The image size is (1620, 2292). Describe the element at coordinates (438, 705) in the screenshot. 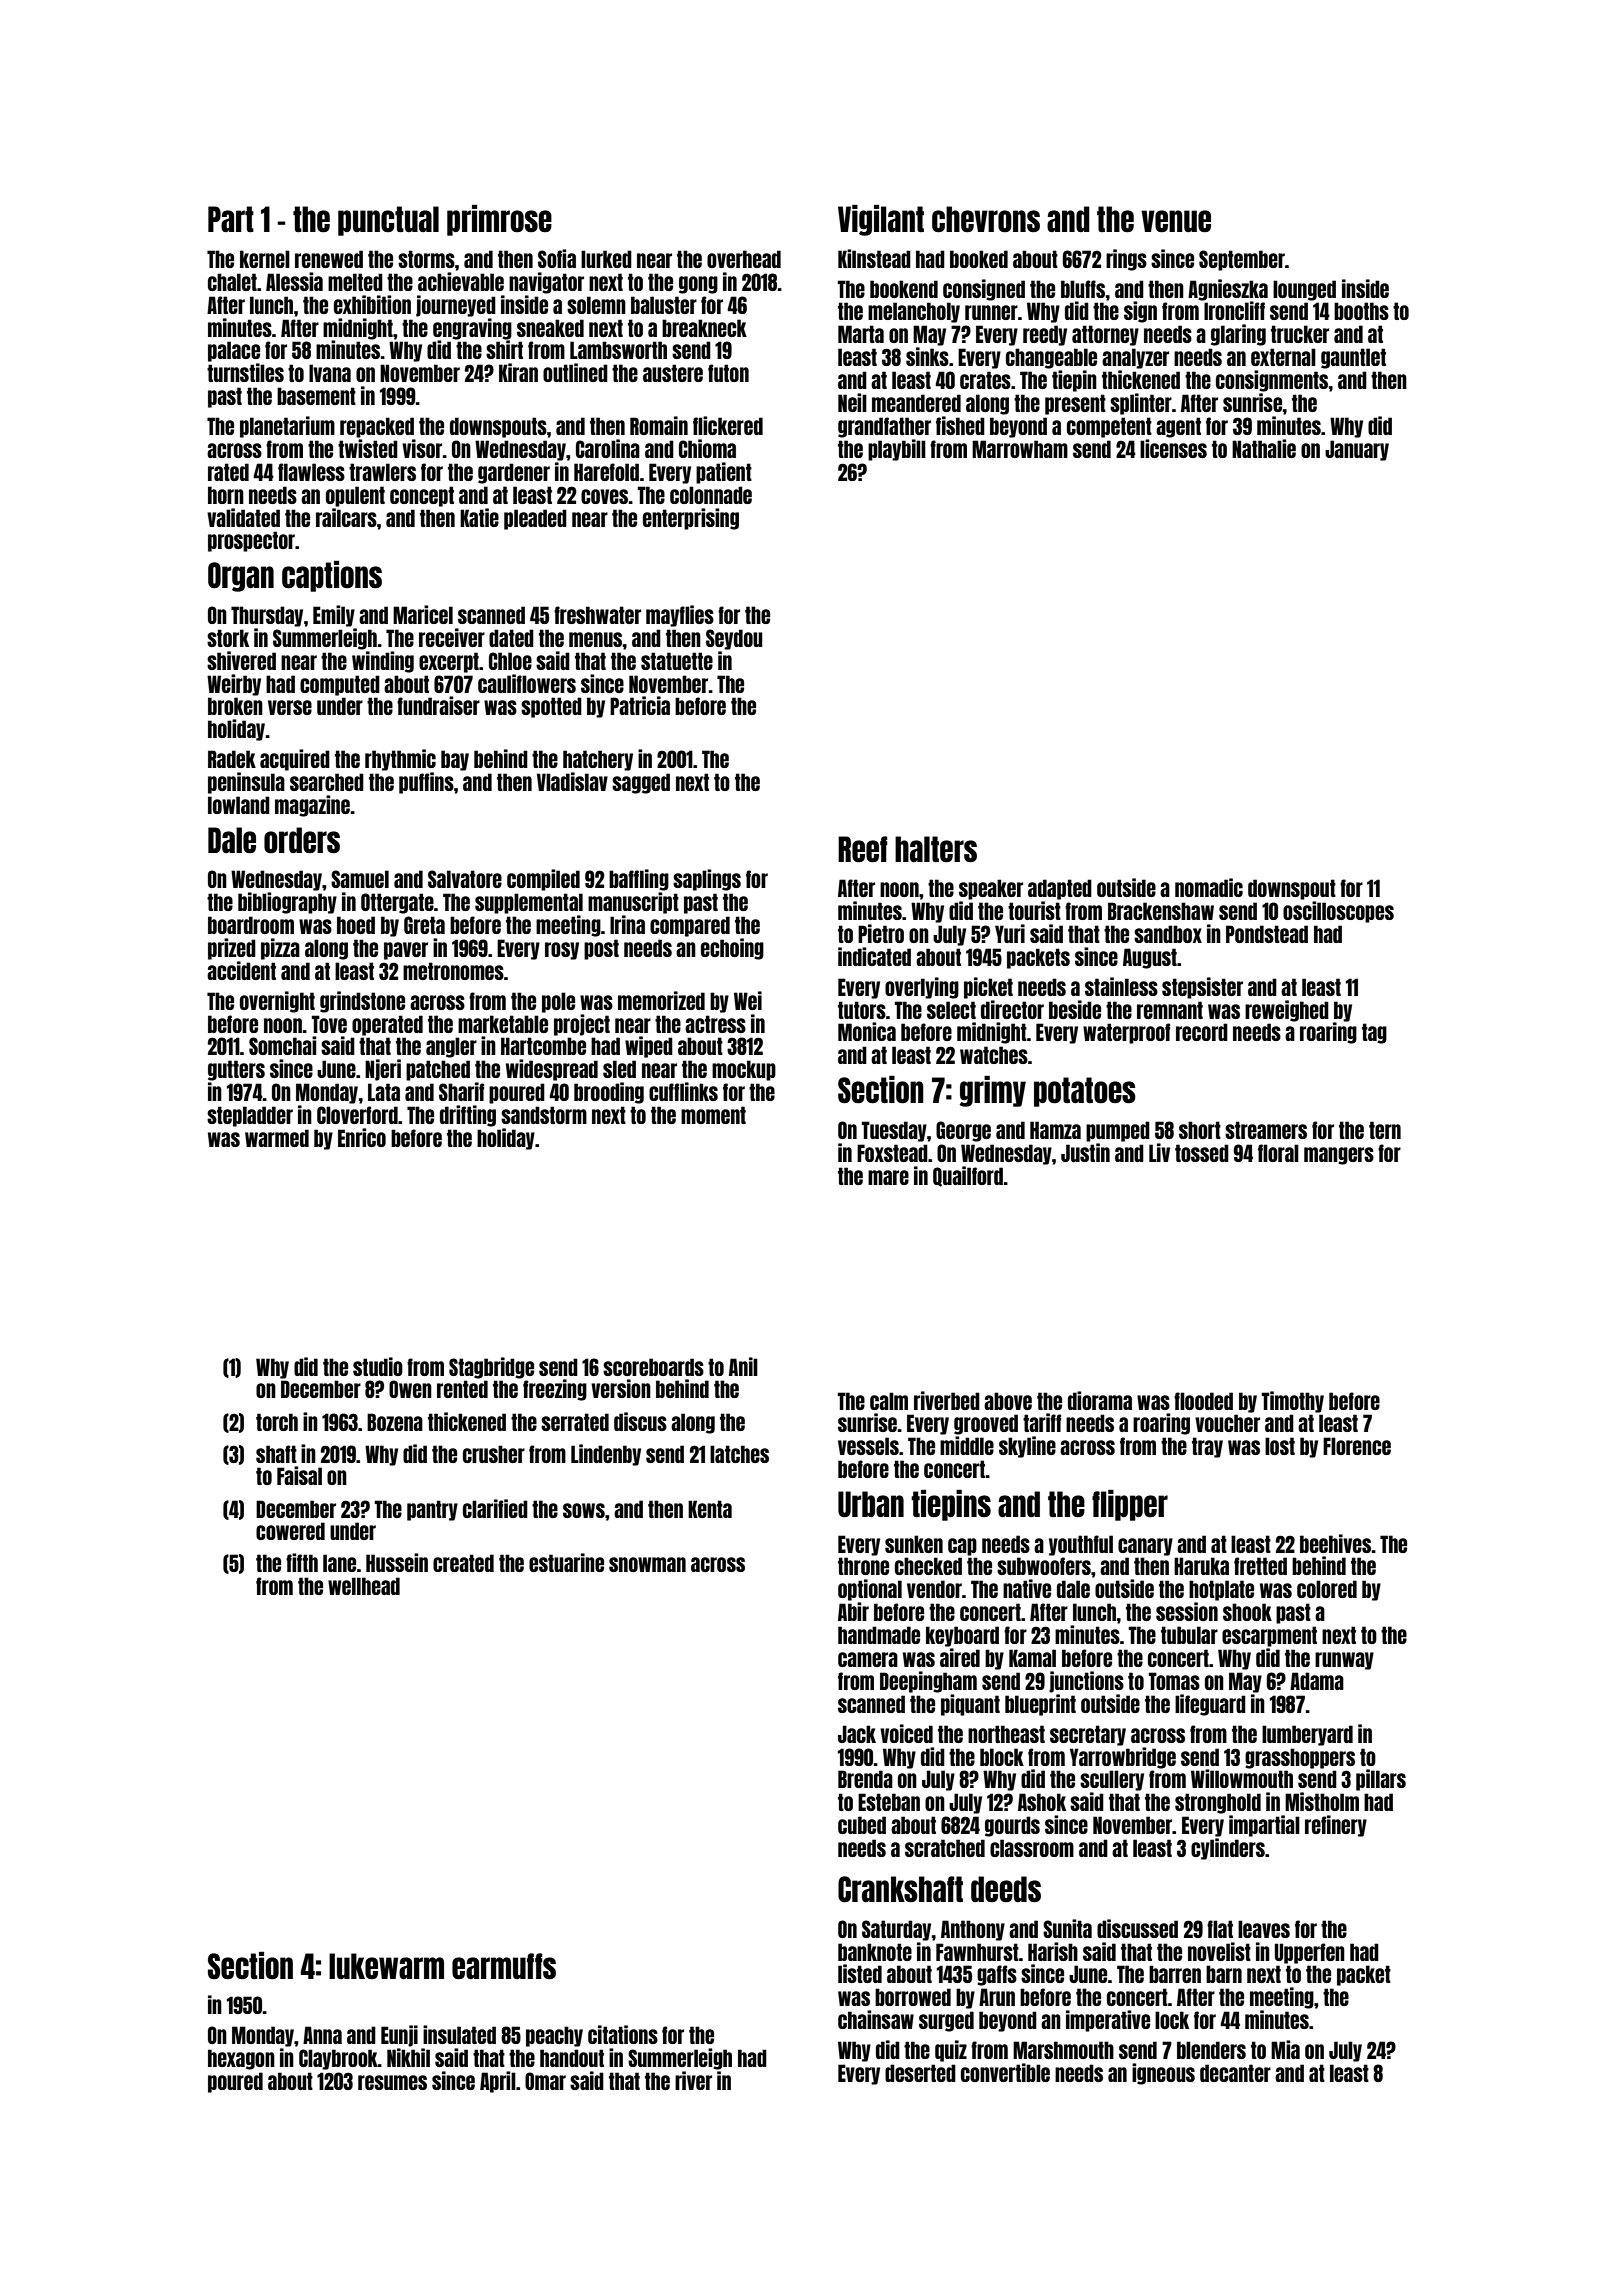

I see `fundraiser` at that location.
